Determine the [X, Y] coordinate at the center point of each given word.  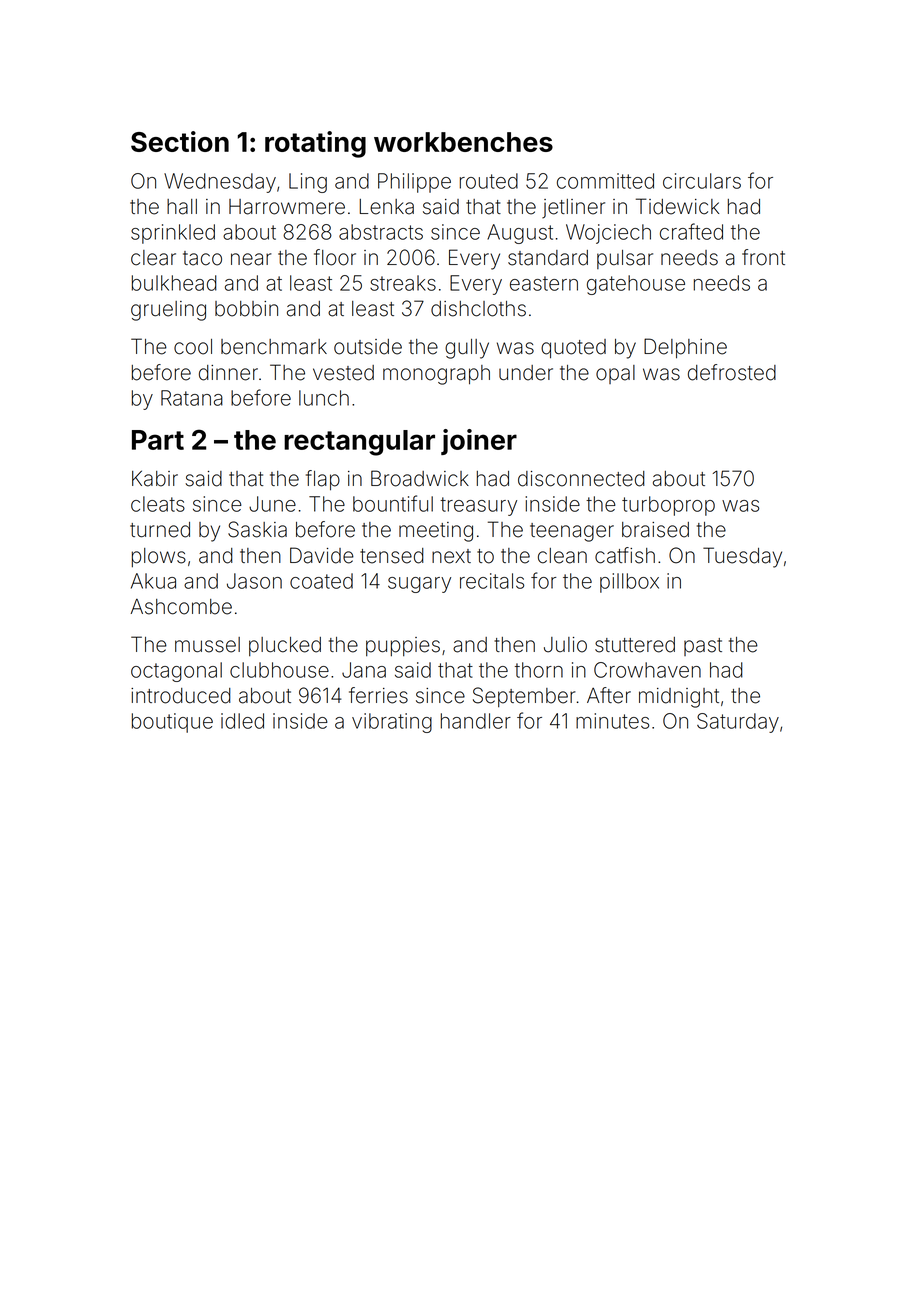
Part [158, 440]
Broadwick [420, 478]
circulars [702, 181]
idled [242, 721]
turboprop [668, 506]
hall [182, 207]
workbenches [463, 142]
